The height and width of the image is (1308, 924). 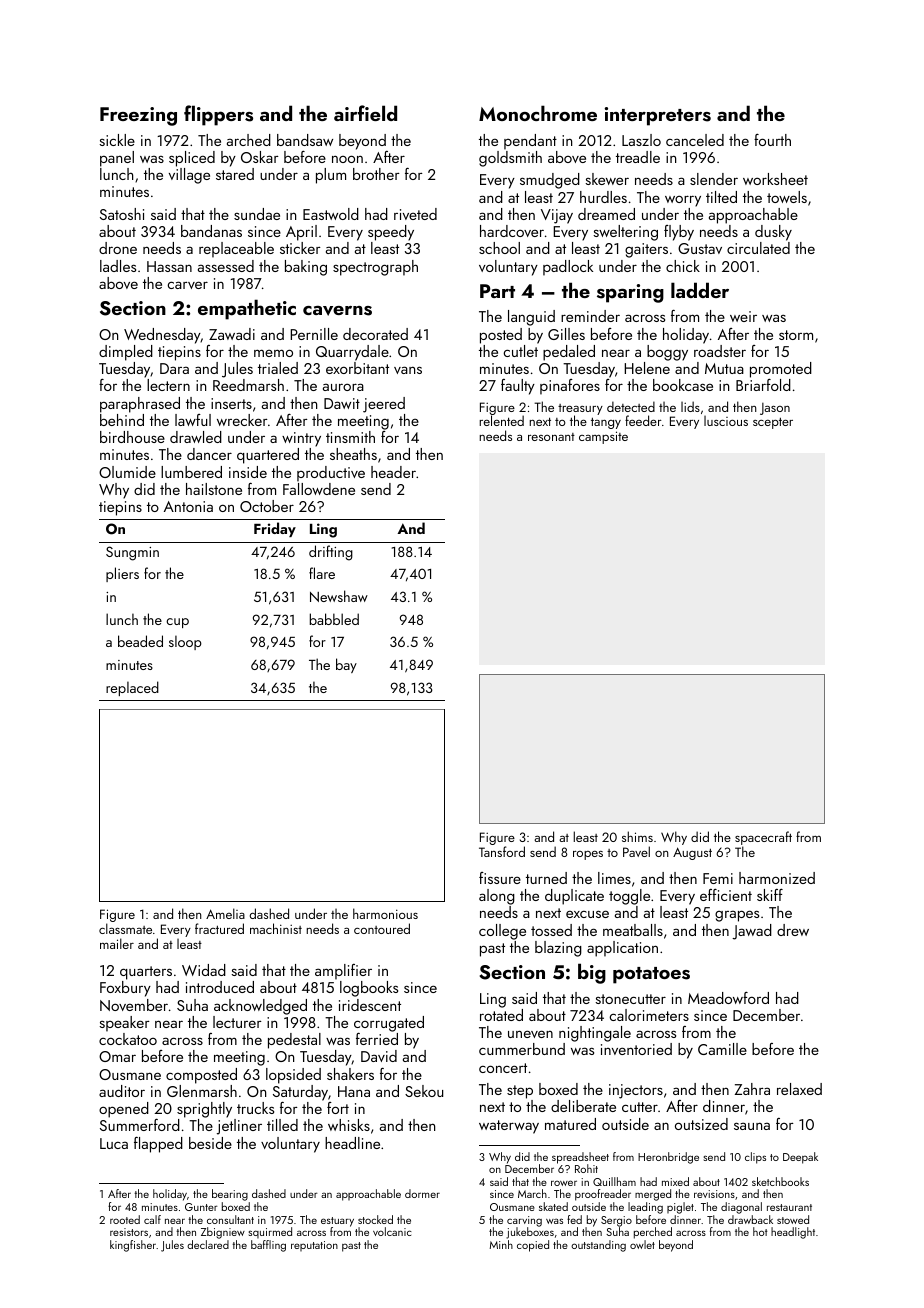 What do you see at coordinates (551, 437) in the image?
I see `resonant` at bounding box center [551, 437].
